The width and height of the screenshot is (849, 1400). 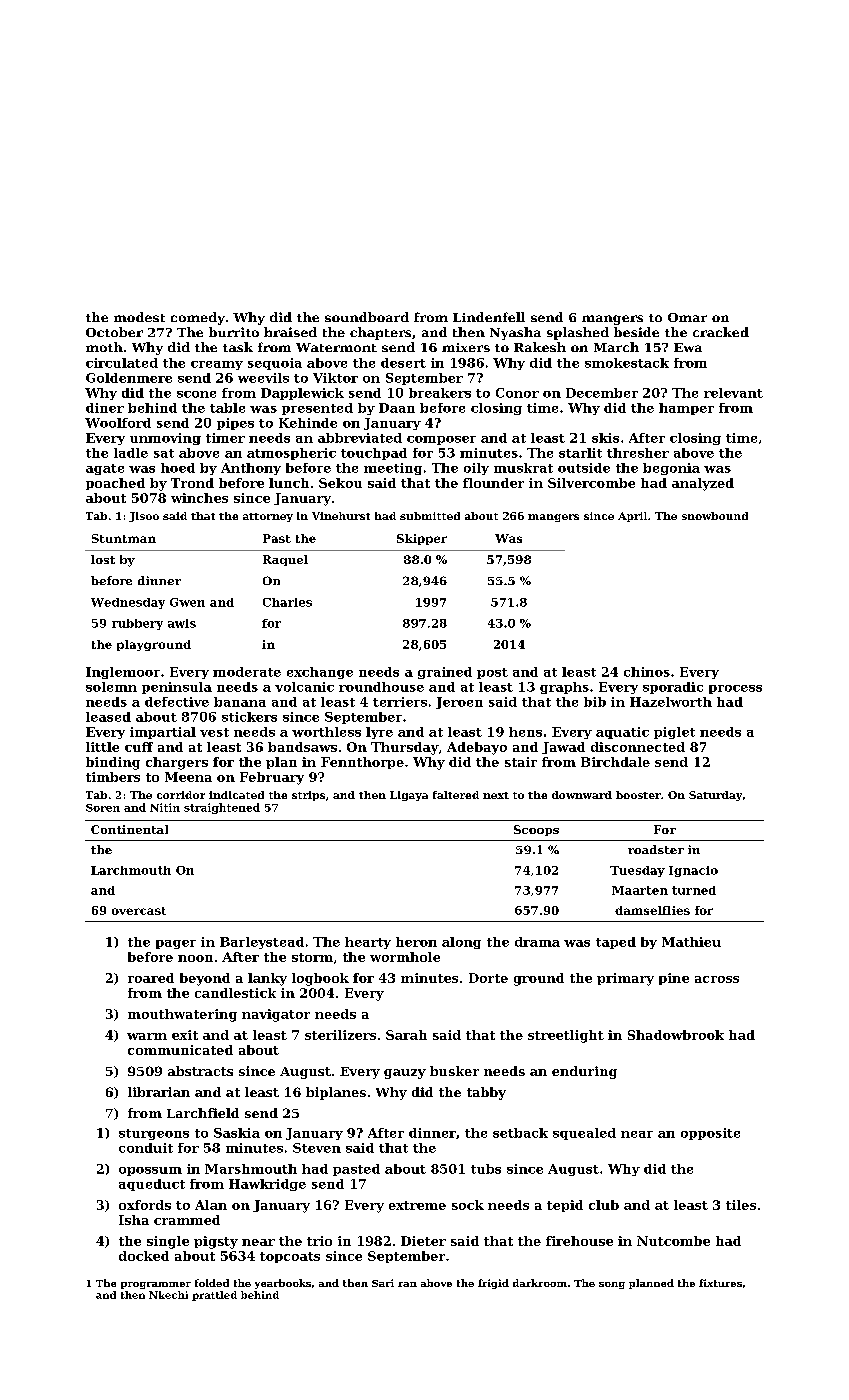 I want to click on overcast, so click(x=139, y=911).
